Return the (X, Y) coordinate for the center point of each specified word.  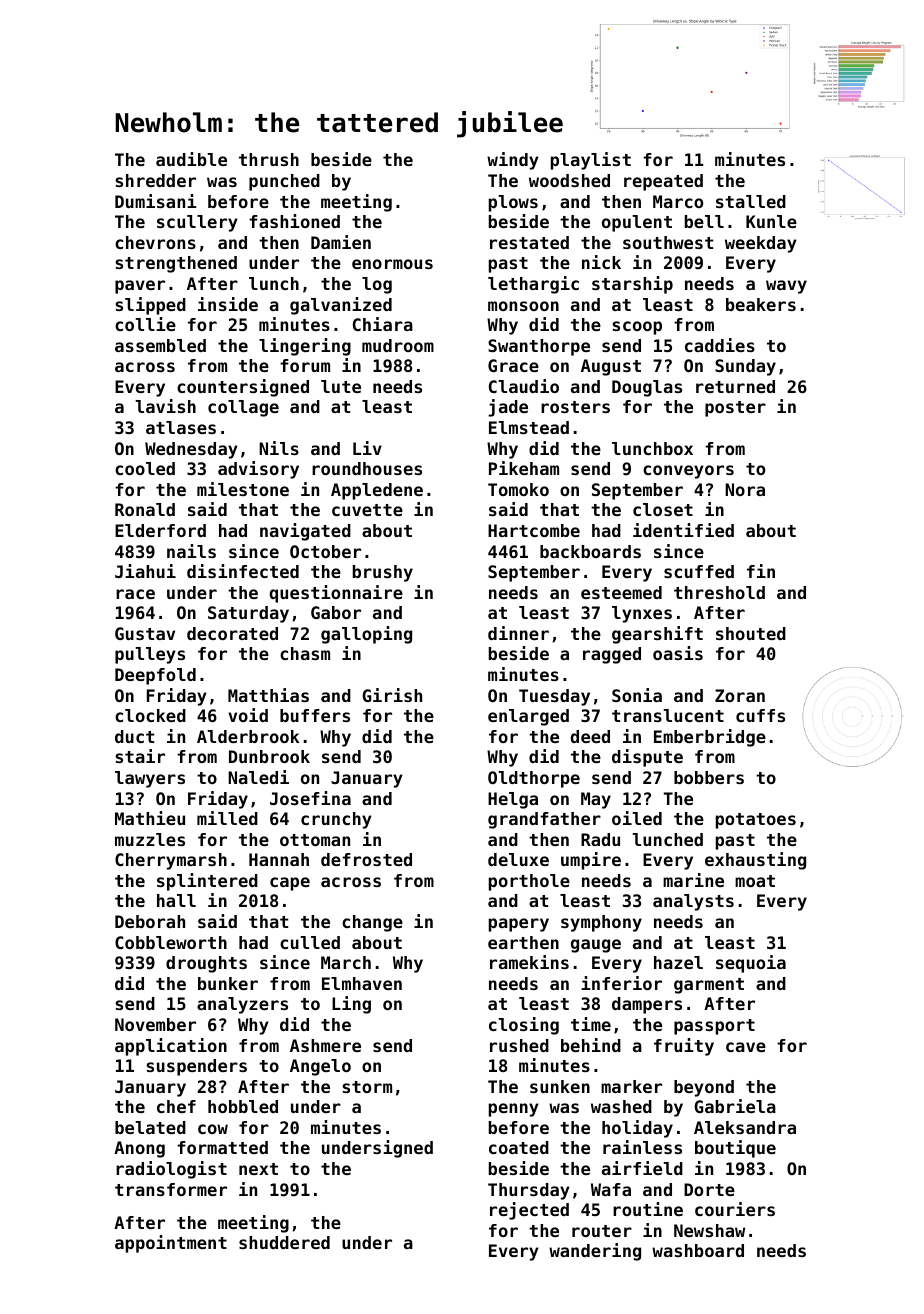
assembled (160, 345)
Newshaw (709, 1230)
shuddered (284, 1242)
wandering (595, 1252)
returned (735, 386)
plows (513, 203)
